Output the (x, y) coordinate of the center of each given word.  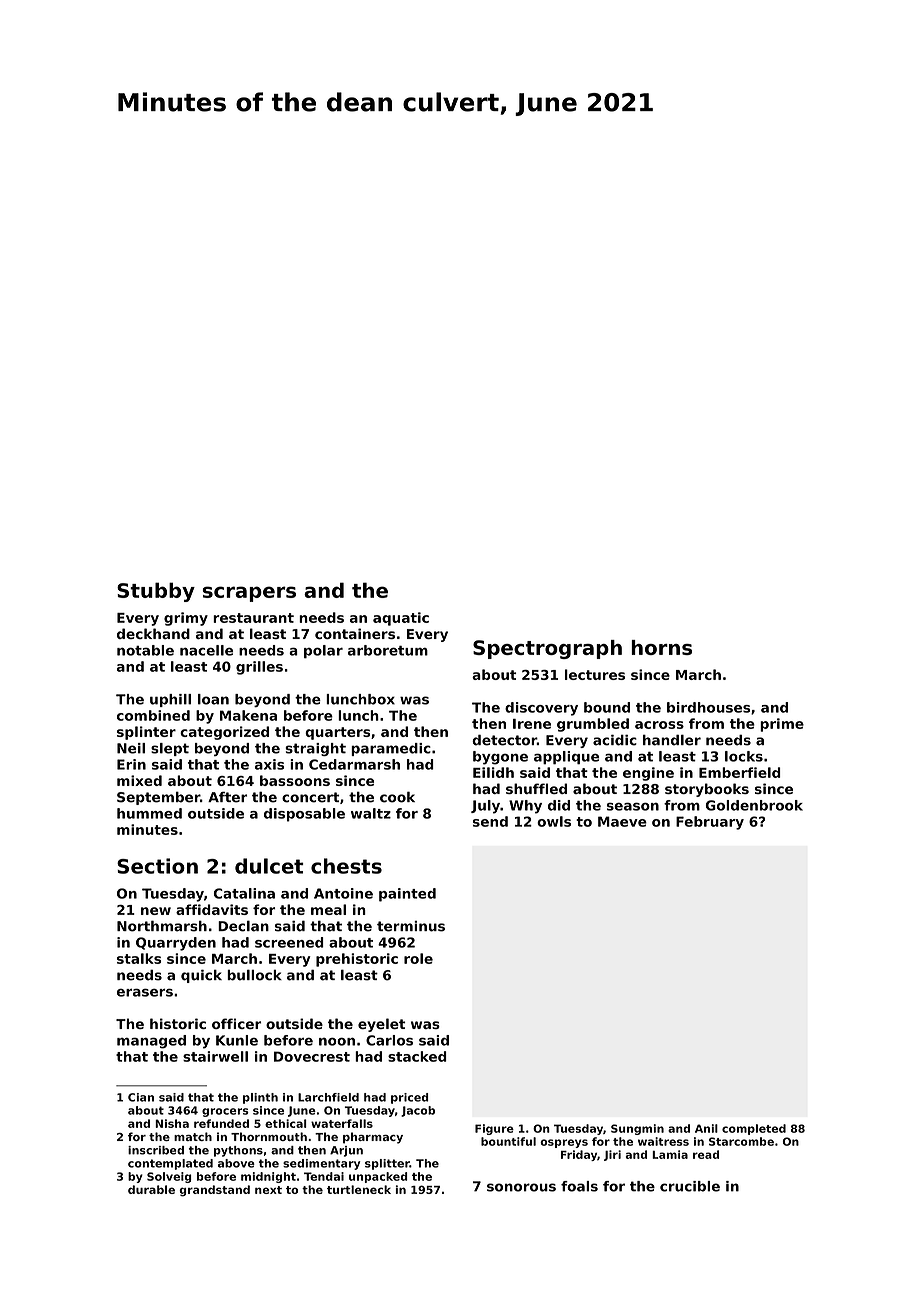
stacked (417, 1056)
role (418, 958)
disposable (304, 815)
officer (236, 1023)
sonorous (521, 1187)
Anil (706, 1128)
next (268, 1190)
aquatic (401, 619)
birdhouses (708, 707)
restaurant (253, 618)
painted (407, 895)
